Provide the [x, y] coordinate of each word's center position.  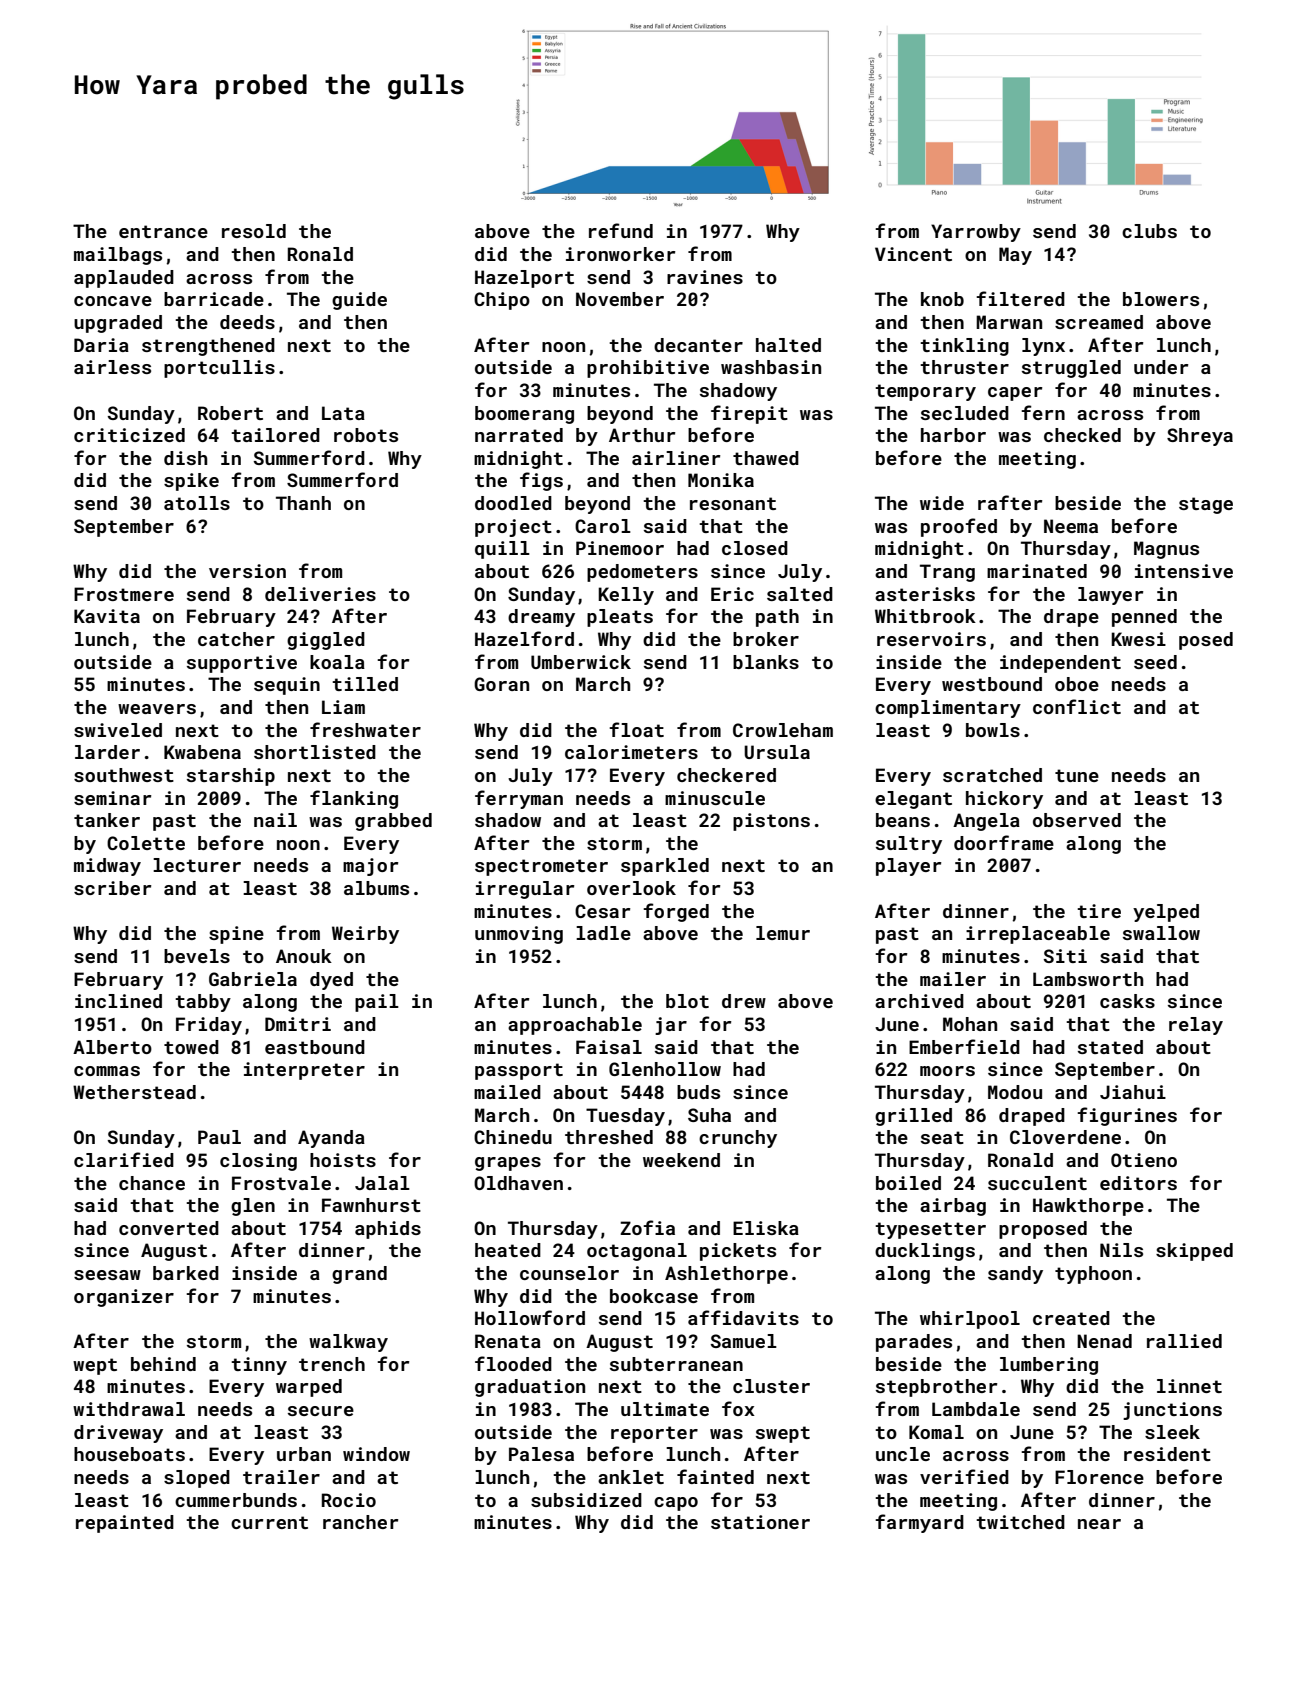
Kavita [107, 616]
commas [107, 1071]
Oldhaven [518, 1183]
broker [766, 639]
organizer [124, 1298]
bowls [993, 730]
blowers [1161, 299]
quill [502, 550]
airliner [676, 458]
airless [112, 367]
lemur [783, 933]
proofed [959, 527]
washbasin [771, 367]
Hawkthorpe [1088, 1207]
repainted [125, 1524]
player [908, 867]
